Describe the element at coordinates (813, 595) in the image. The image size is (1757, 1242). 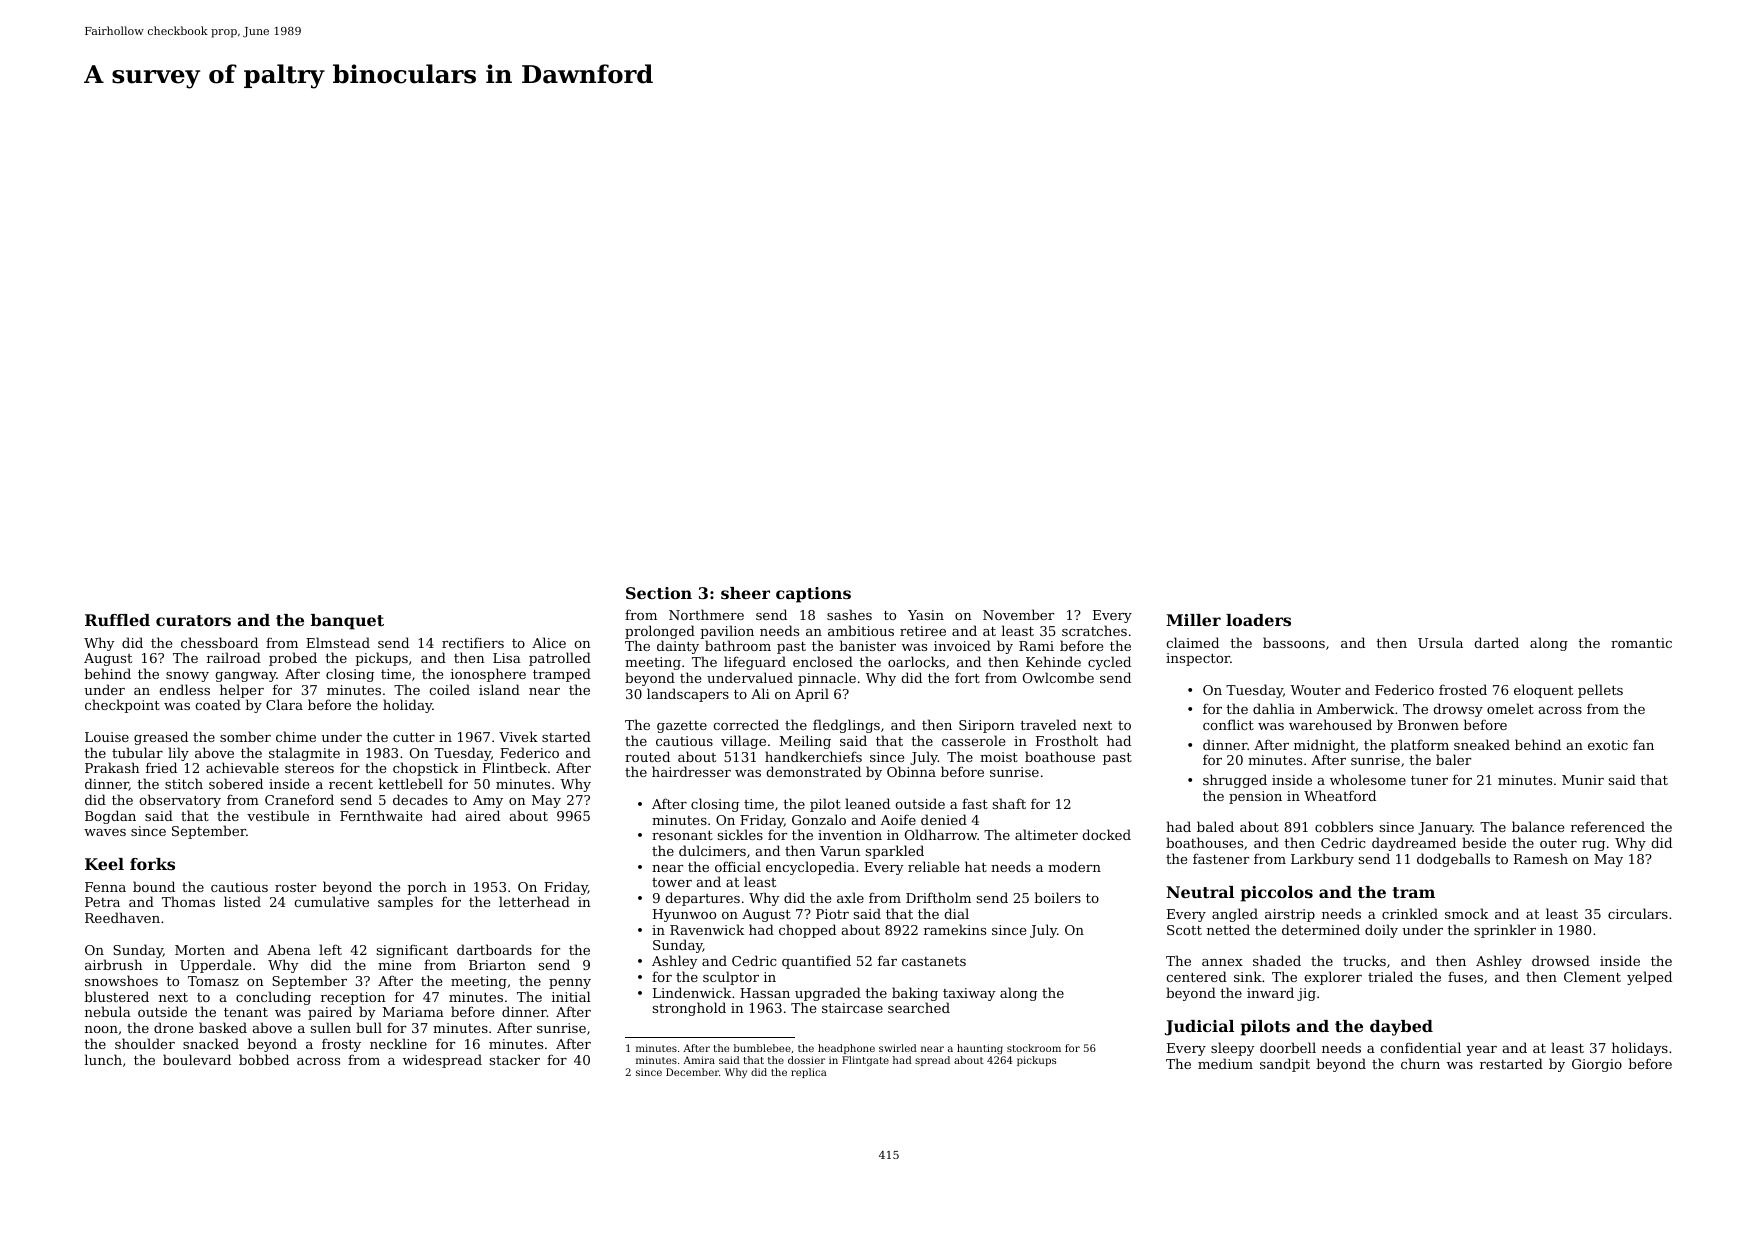
I see `captions` at that location.
